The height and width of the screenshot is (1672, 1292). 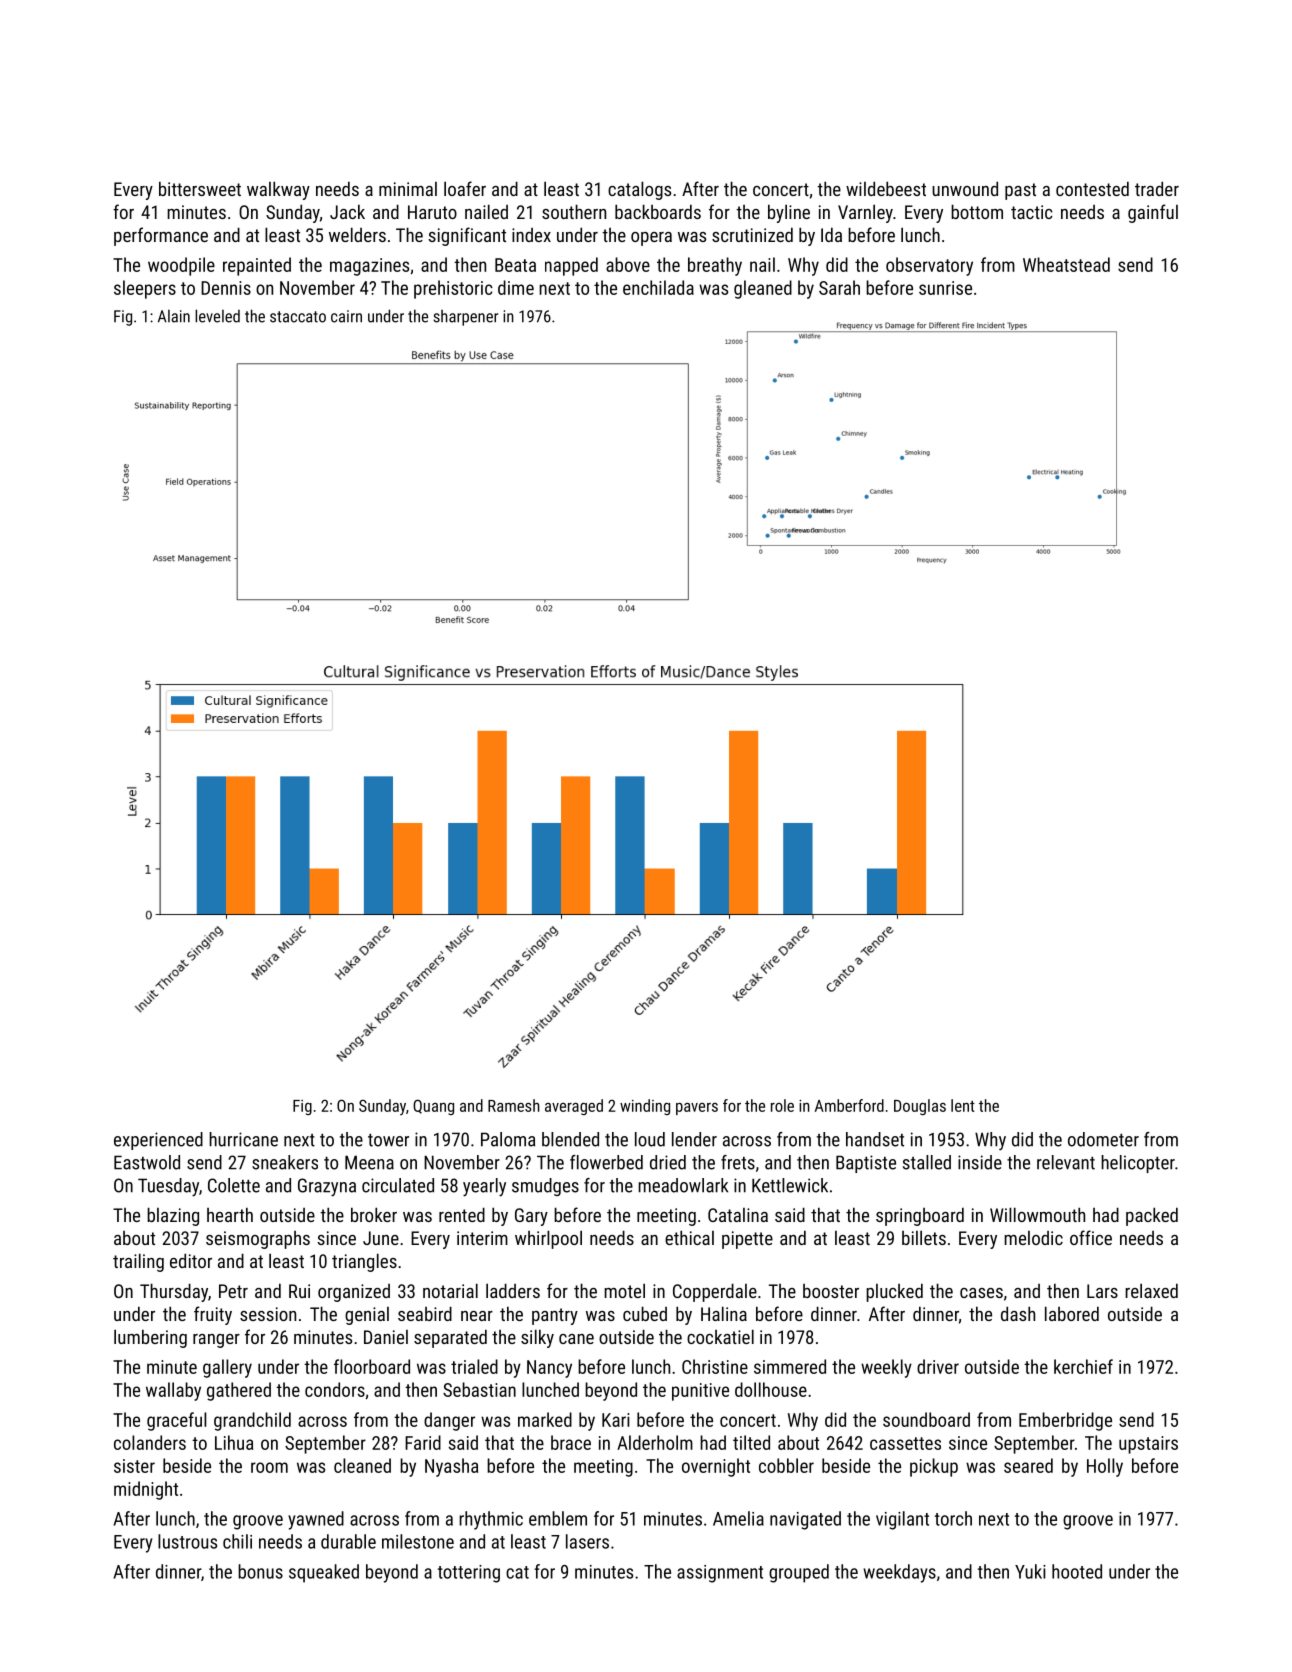 What do you see at coordinates (1103, 1139) in the screenshot?
I see `odometer` at bounding box center [1103, 1139].
